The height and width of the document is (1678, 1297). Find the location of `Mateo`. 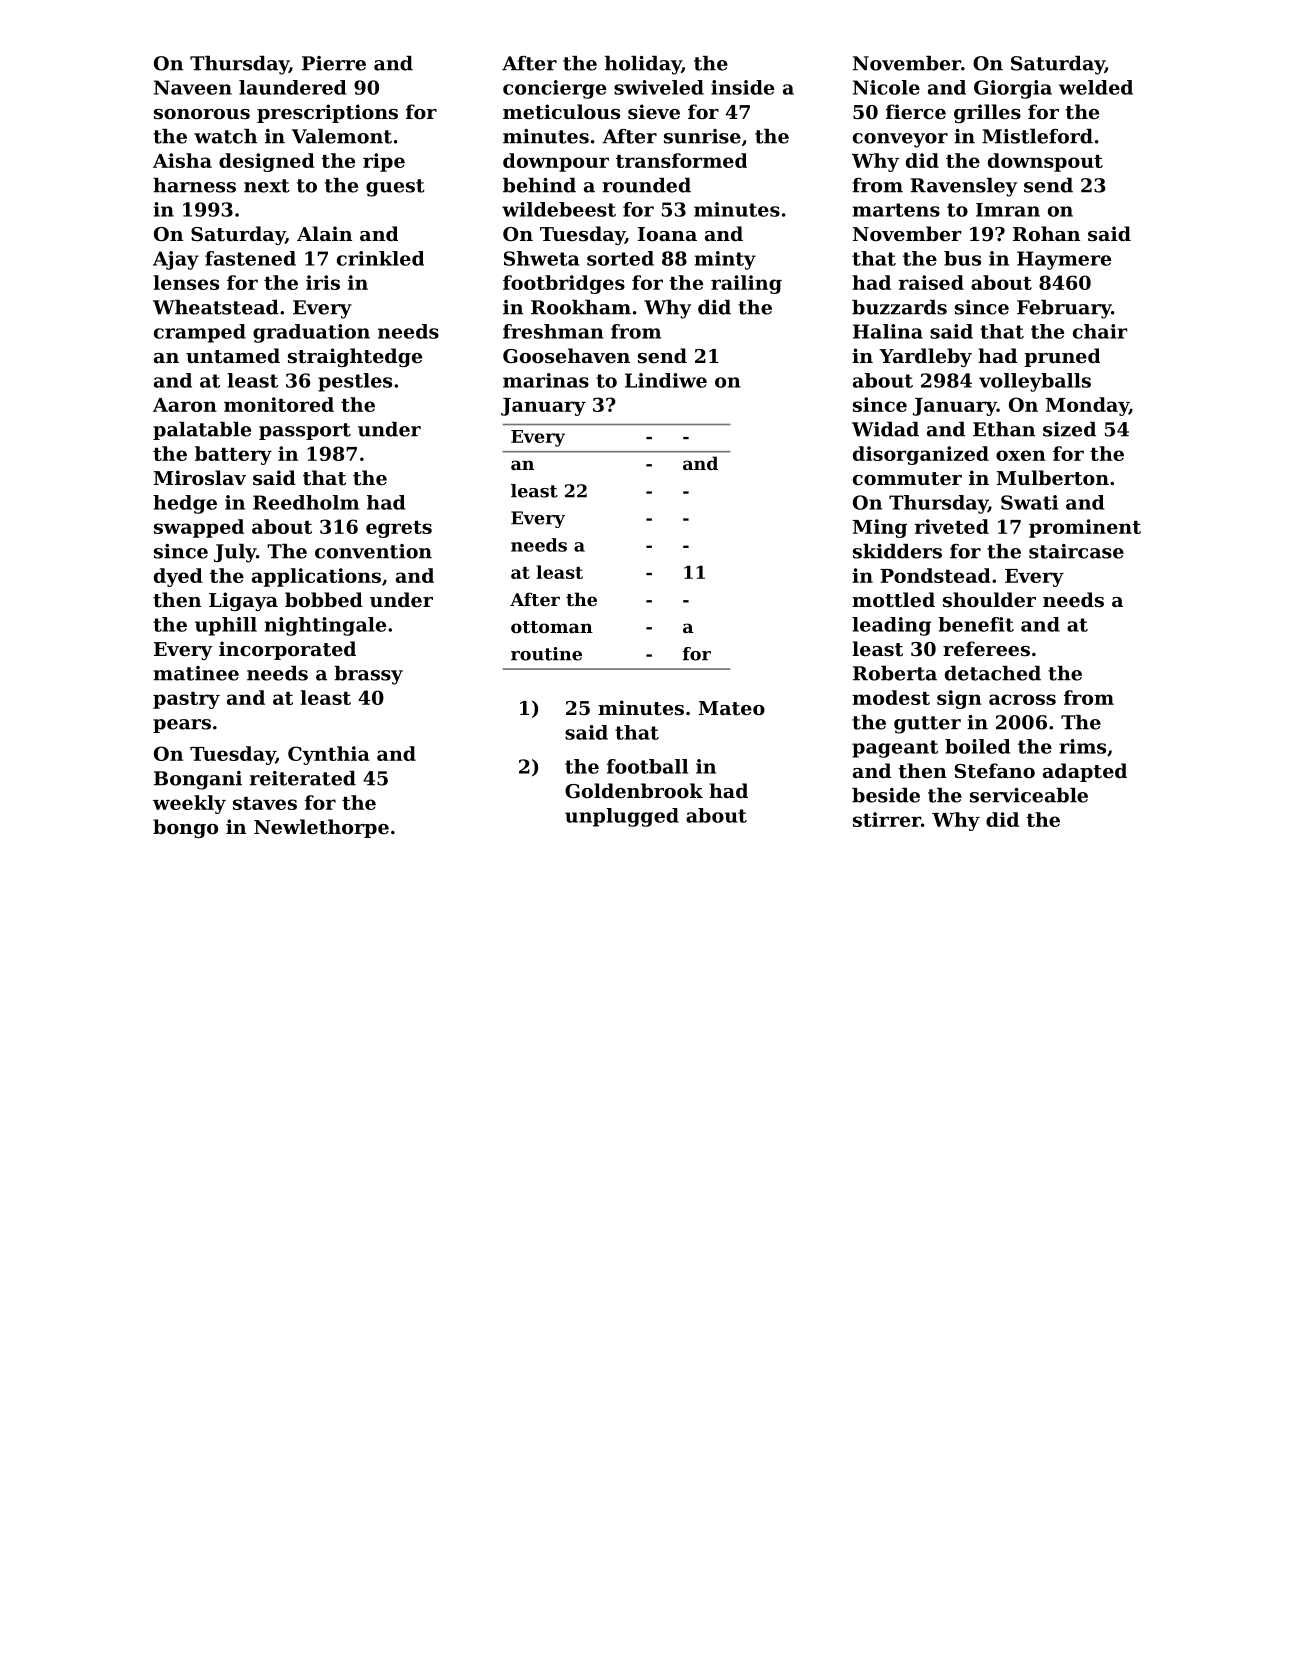

Mateo is located at coordinates (732, 708).
